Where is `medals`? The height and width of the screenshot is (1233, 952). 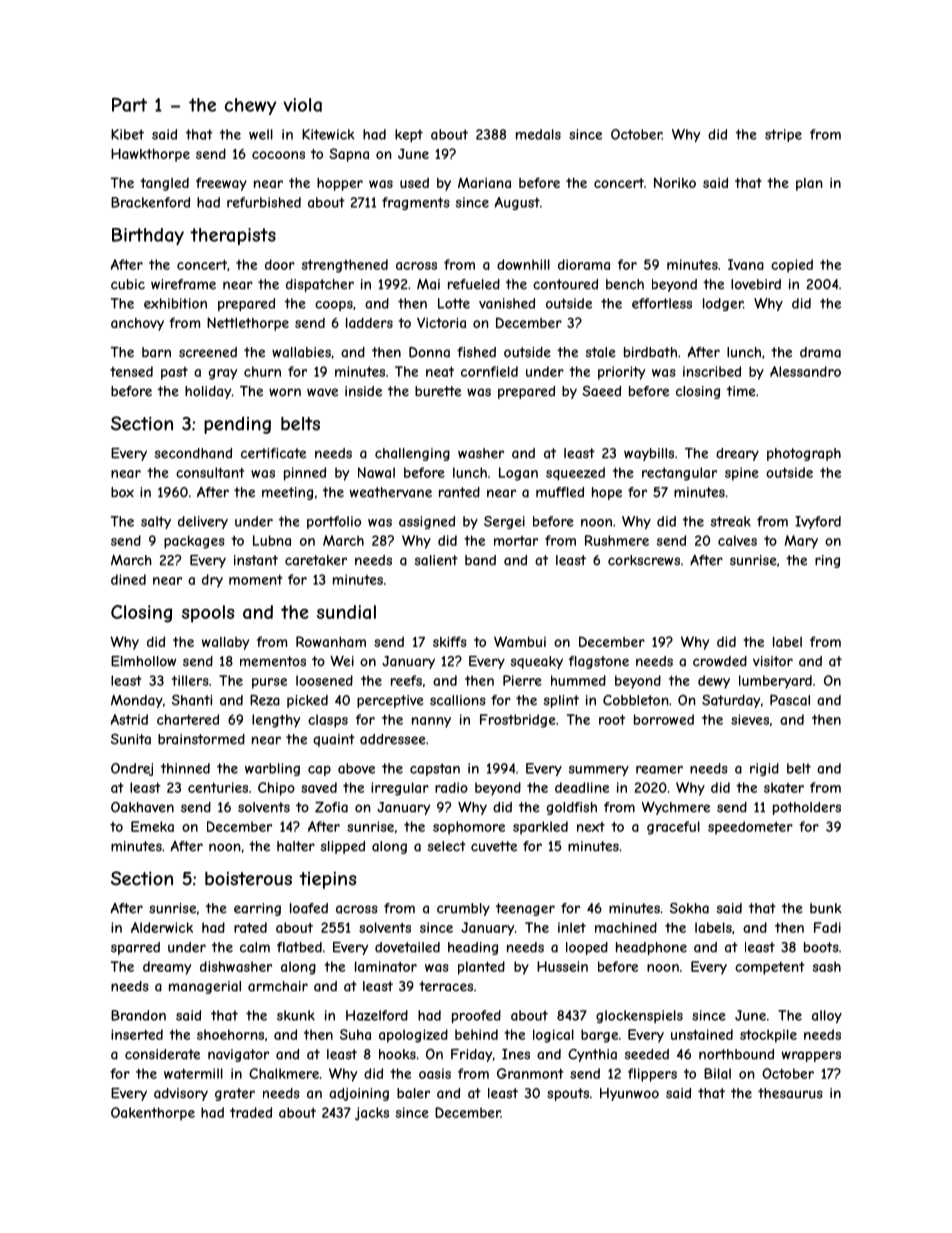 medals is located at coordinates (538, 134).
